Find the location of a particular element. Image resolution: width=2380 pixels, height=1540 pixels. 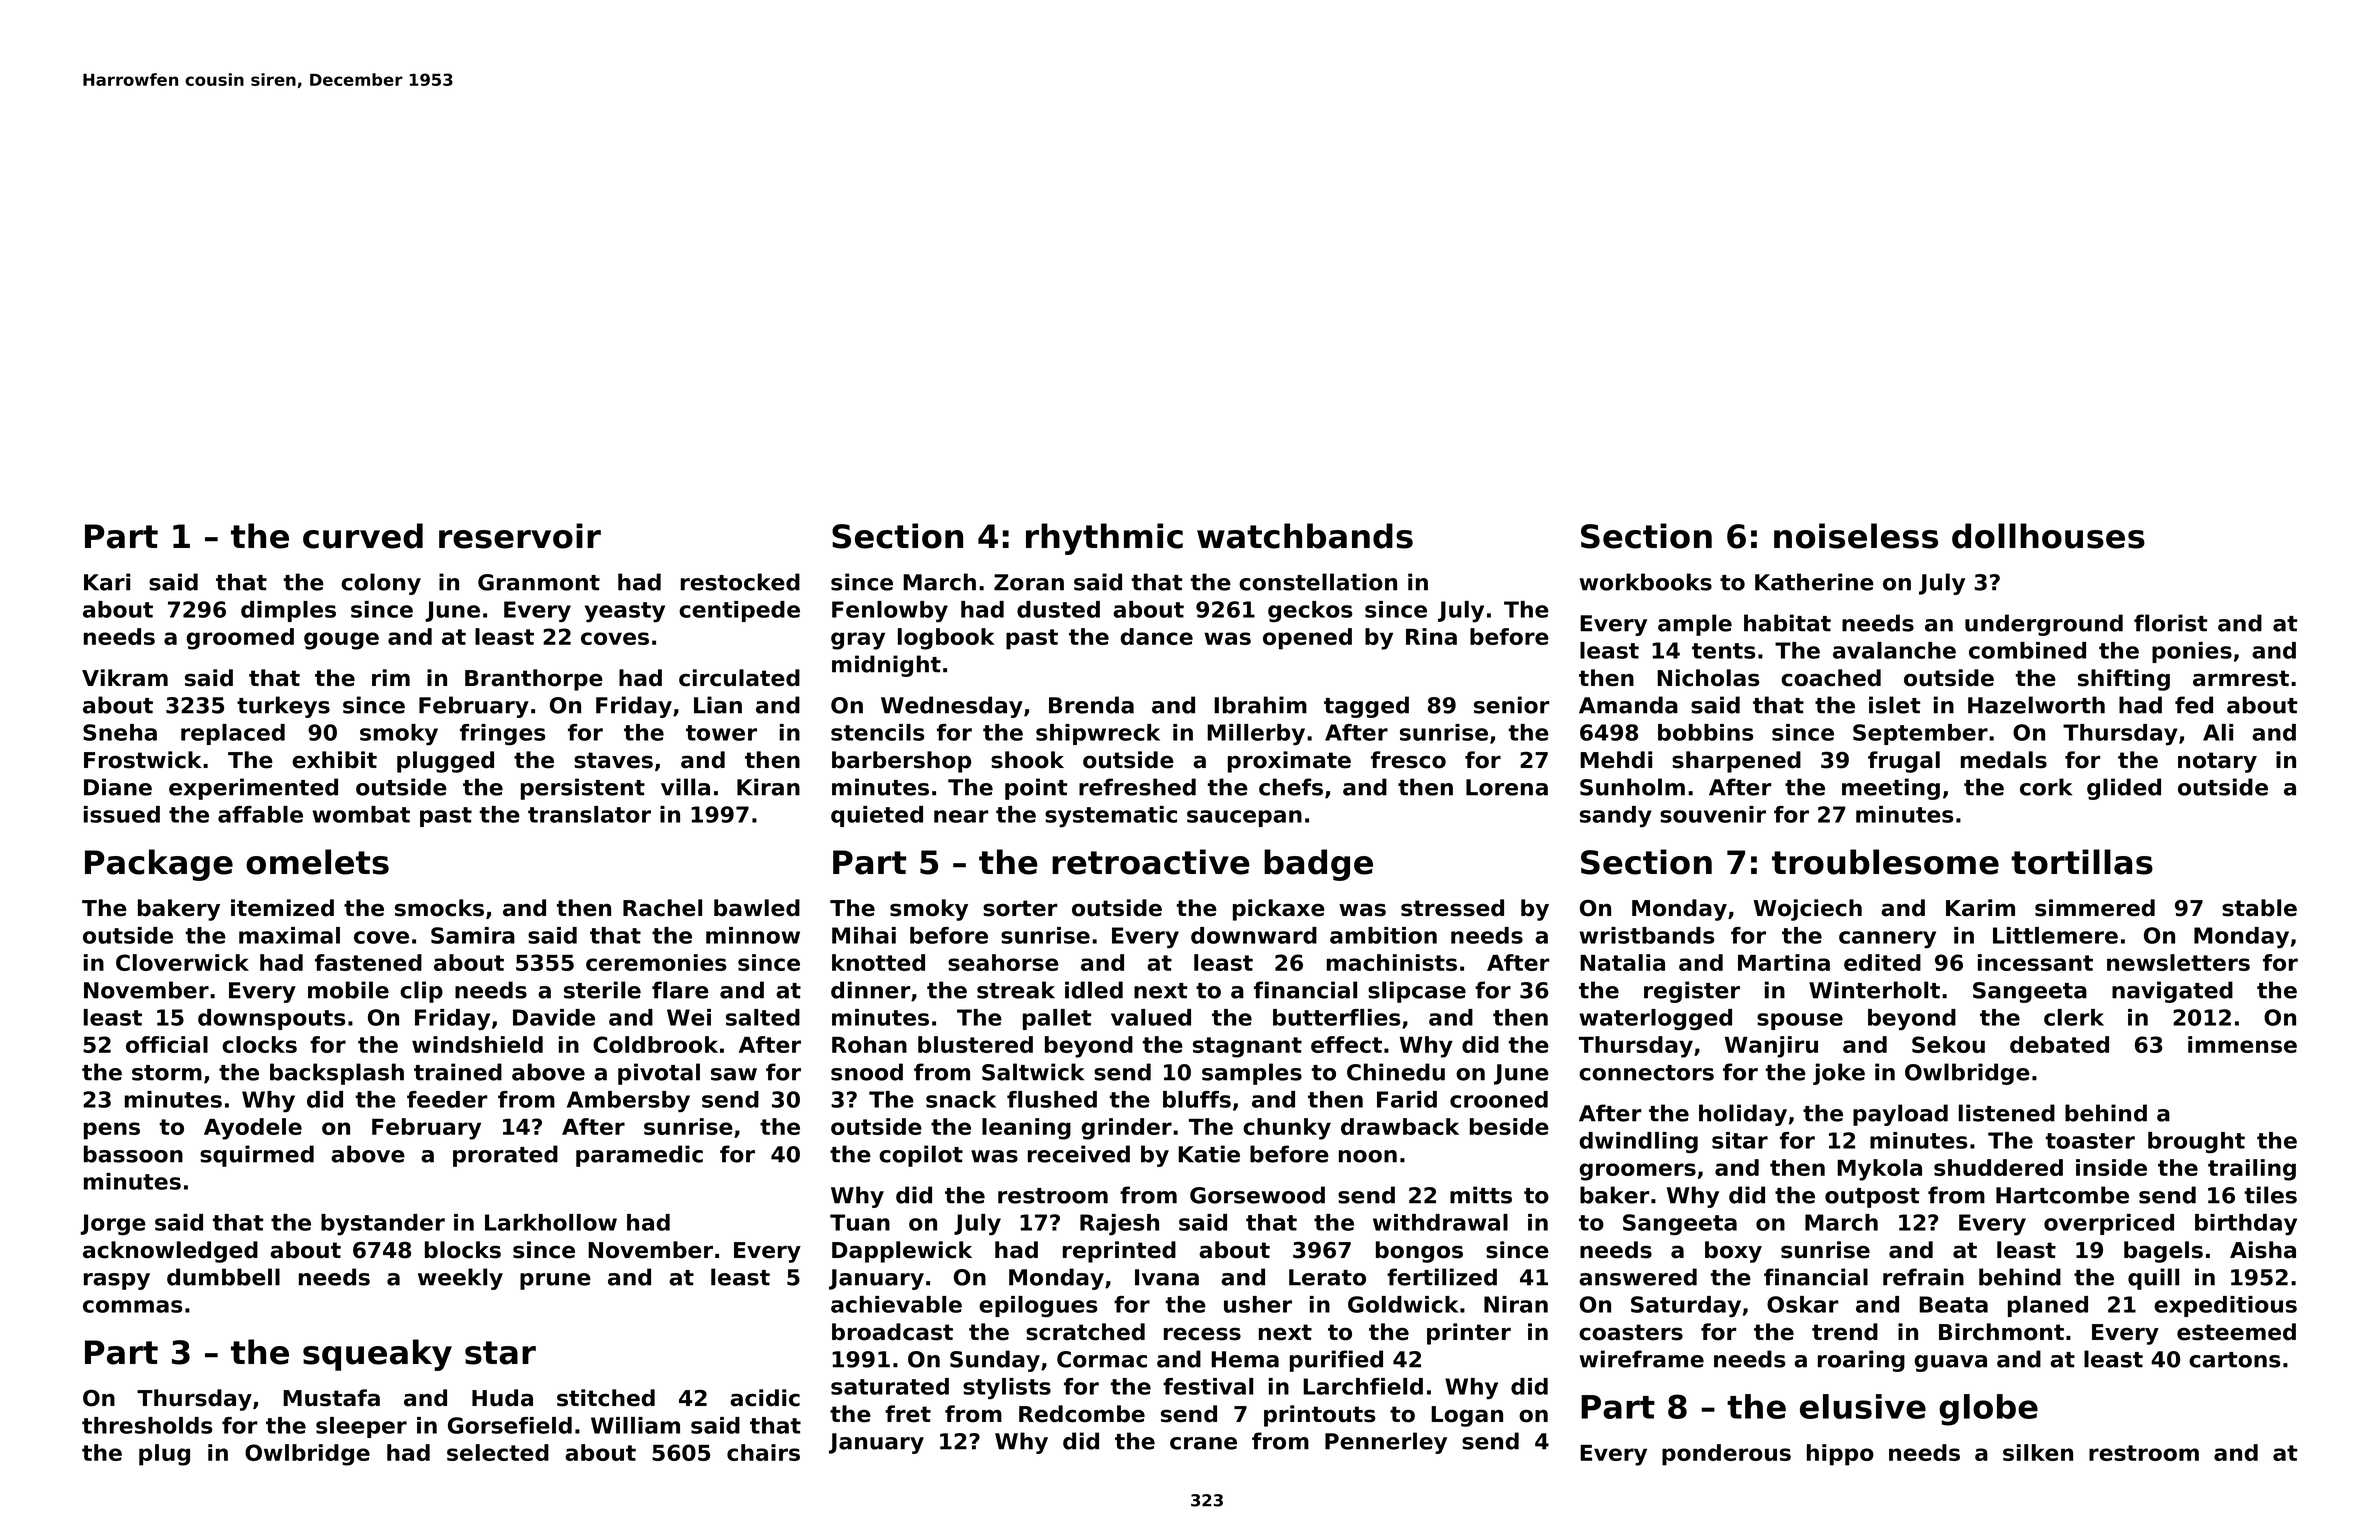

mobile is located at coordinates (348, 990).
